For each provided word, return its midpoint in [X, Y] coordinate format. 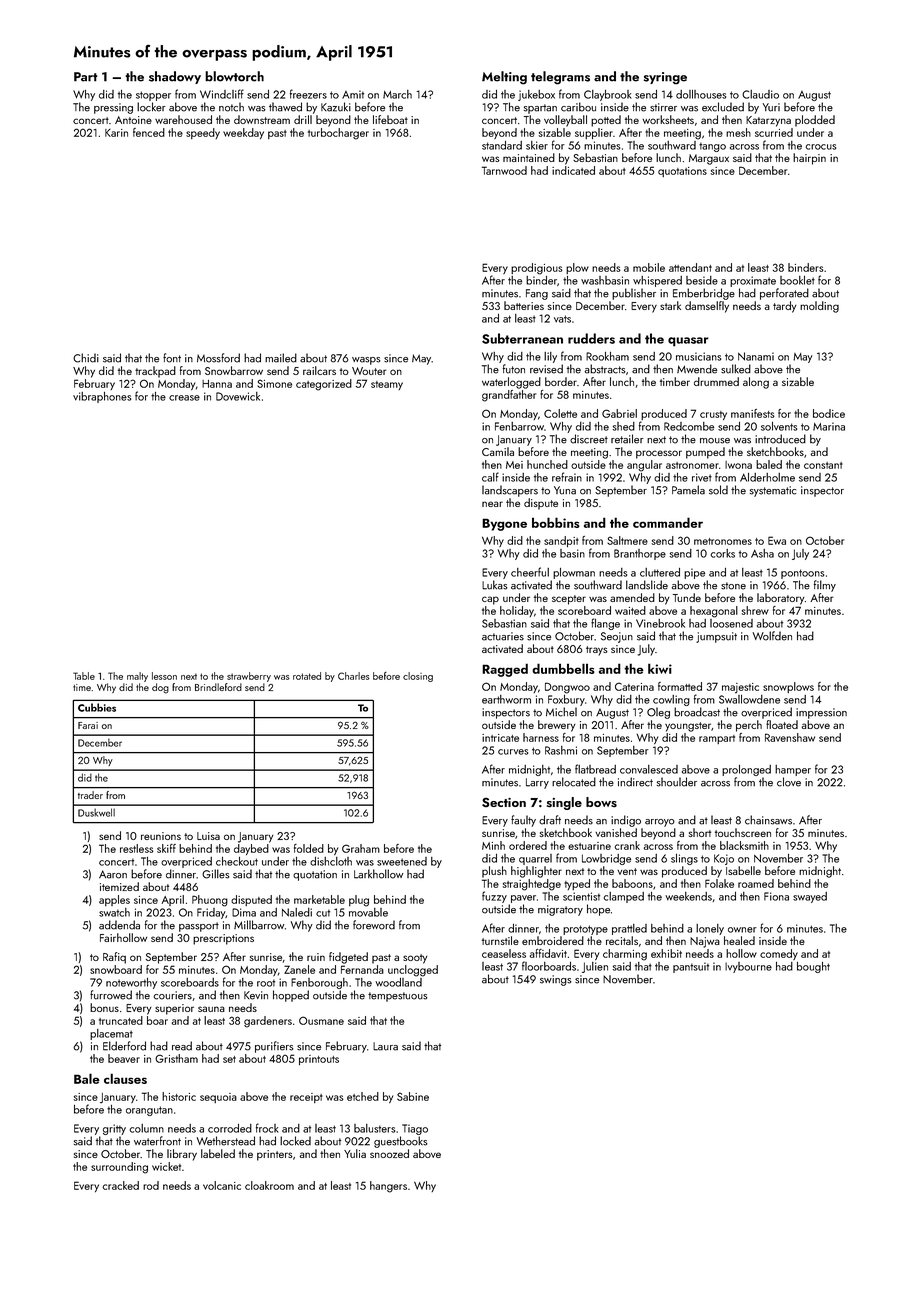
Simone [274, 383]
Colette [560, 413]
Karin [116, 133]
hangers [388, 1187]
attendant [690, 267]
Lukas [494, 585]
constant [823, 465]
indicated [573, 170]
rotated [307, 676]
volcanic [222, 1185]
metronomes [723, 541]
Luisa [208, 836]
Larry [537, 783]
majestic [740, 688]
